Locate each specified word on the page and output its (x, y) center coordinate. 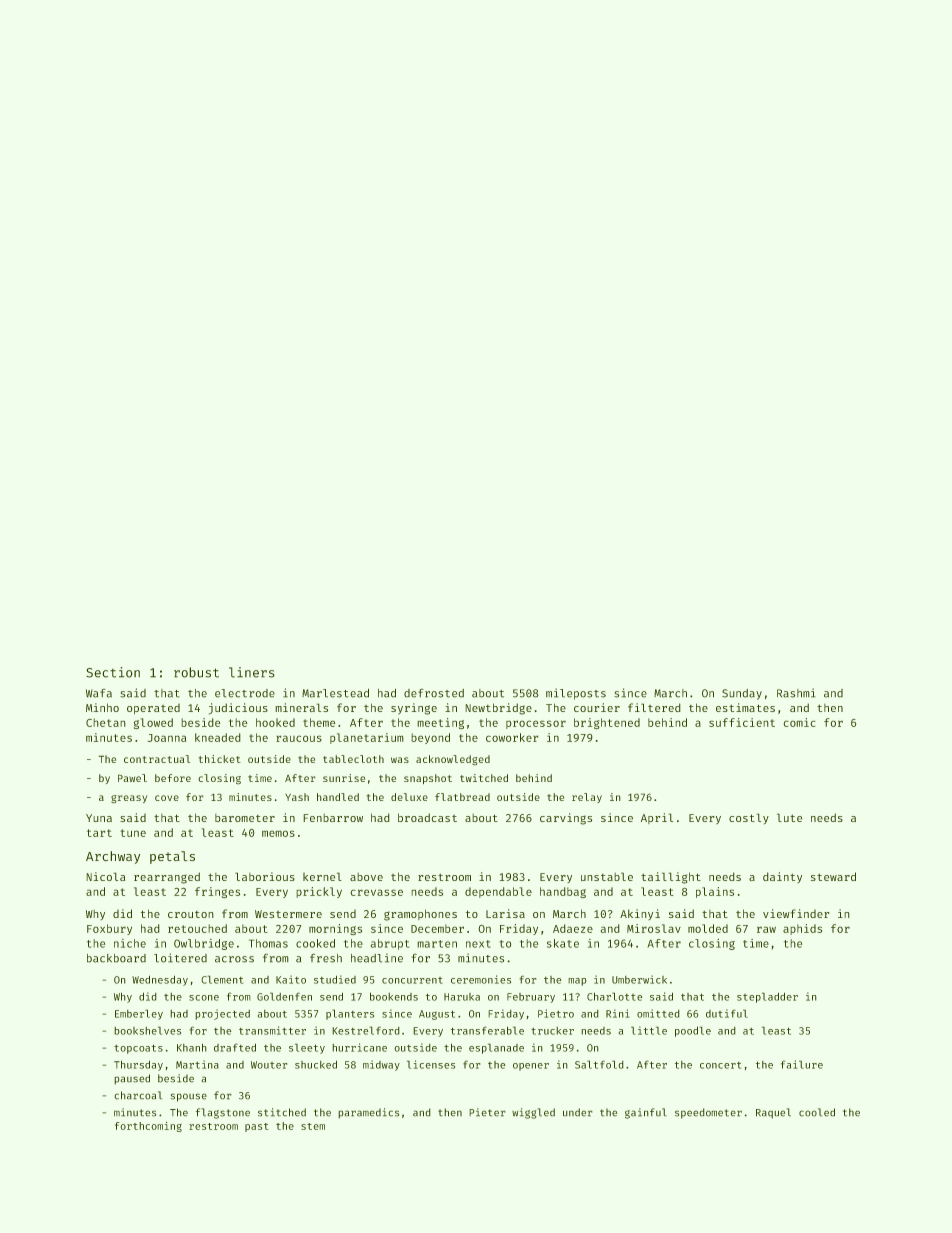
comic (800, 722)
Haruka (462, 997)
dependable (498, 892)
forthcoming (148, 1127)
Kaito (291, 979)
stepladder (767, 998)
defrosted (434, 693)
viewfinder (796, 913)
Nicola (106, 876)
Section (113, 672)
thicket (220, 759)
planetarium (366, 738)
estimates (745, 707)
